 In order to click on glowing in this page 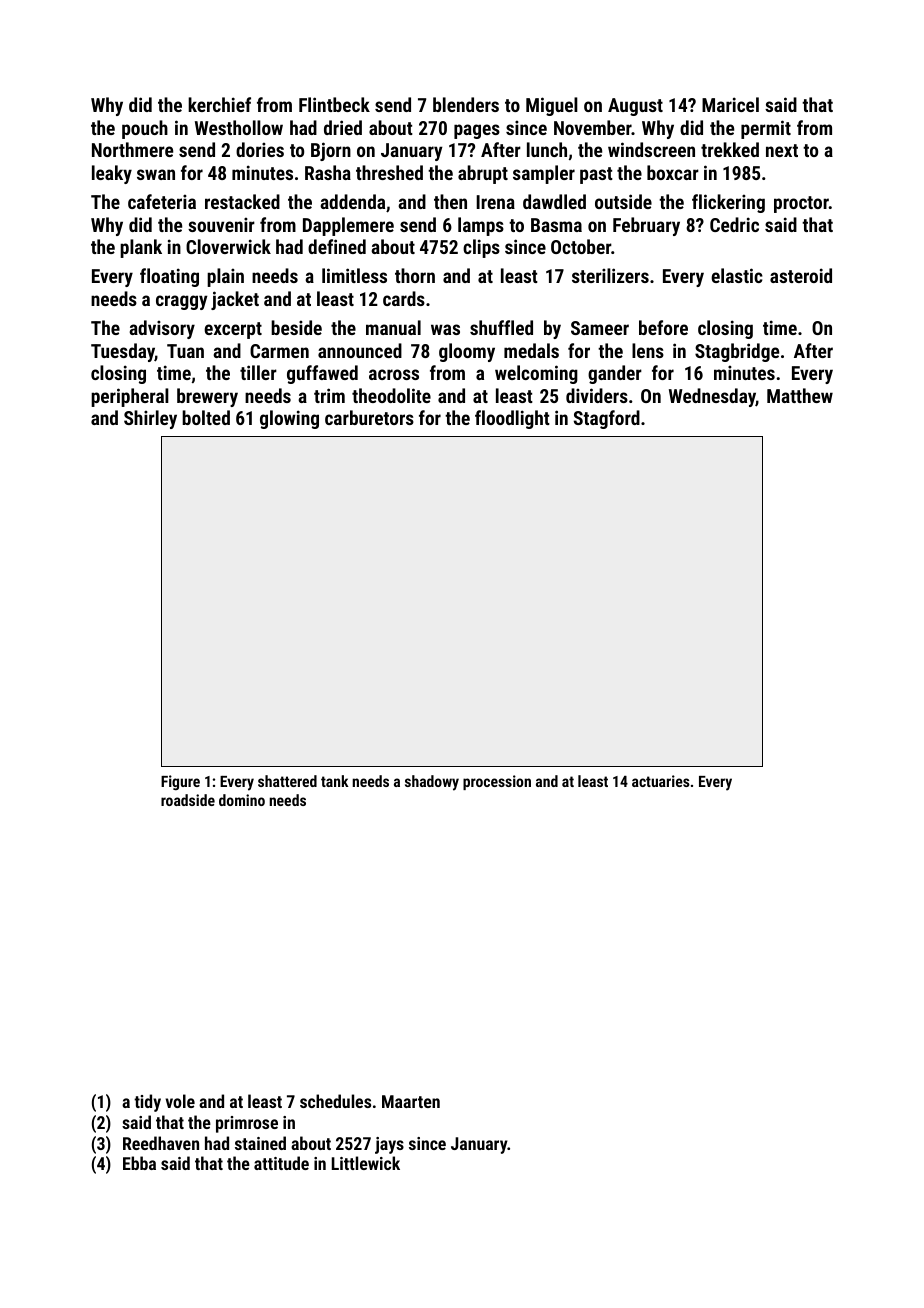, I will do `click(289, 419)`.
